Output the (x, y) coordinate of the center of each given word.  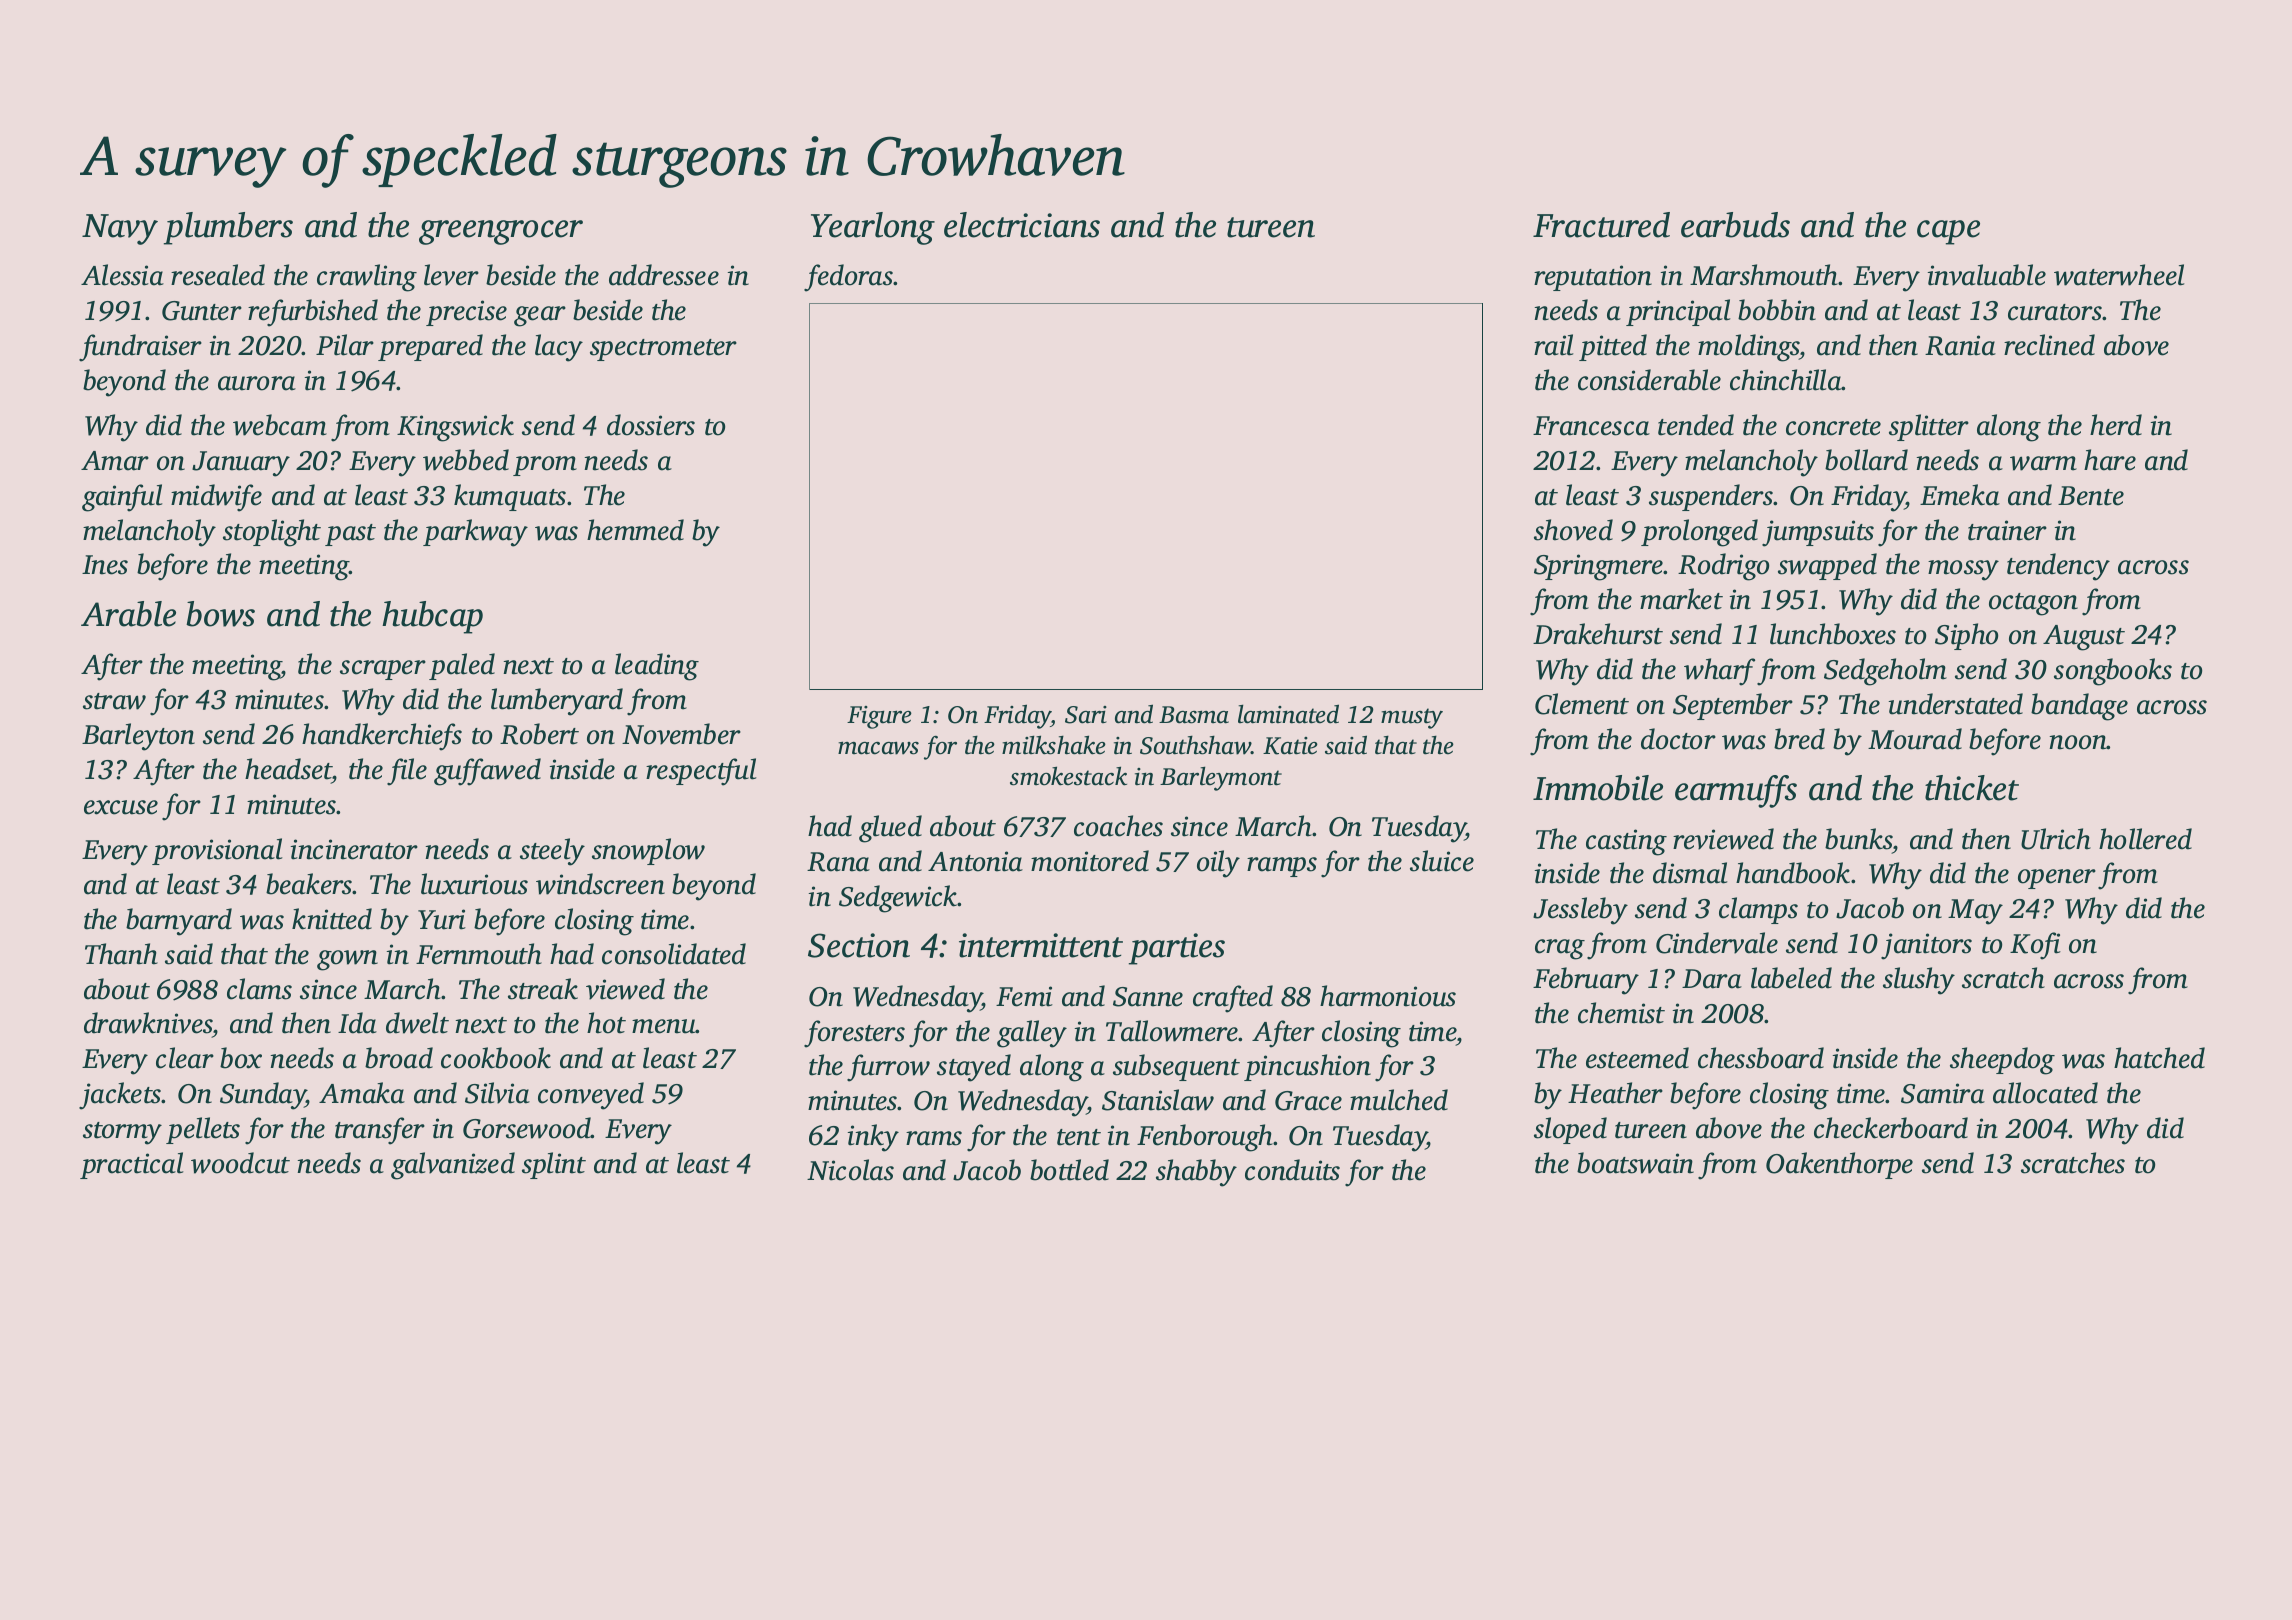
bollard (1866, 460)
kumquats (510, 497)
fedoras (849, 278)
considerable (1649, 380)
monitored (1090, 861)
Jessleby (1580, 911)
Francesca (1591, 426)
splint (554, 1165)
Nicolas (850, 1170)
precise (466, 313)
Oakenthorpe (1839, 1165)
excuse (121, 807)
